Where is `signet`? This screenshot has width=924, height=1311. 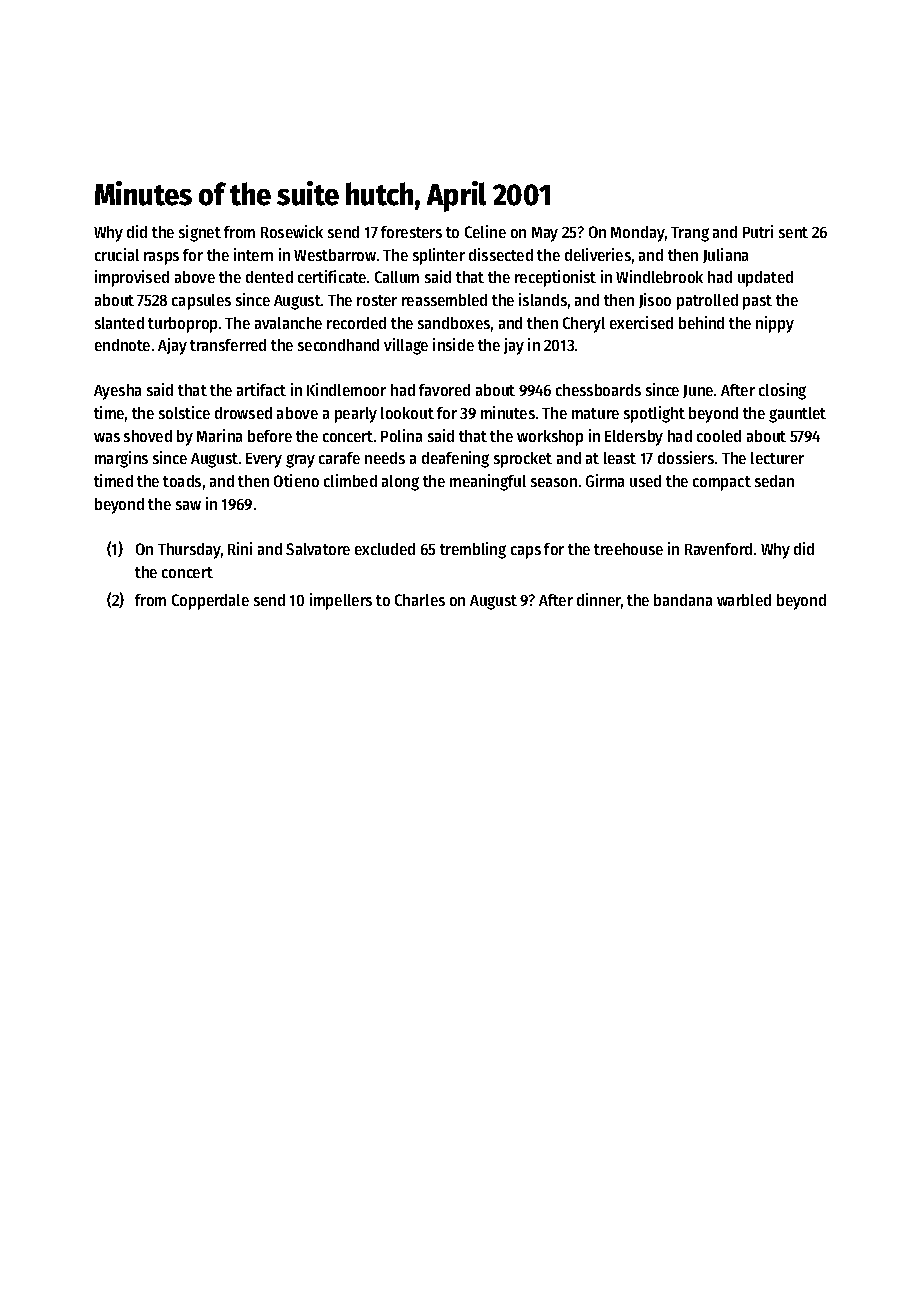 signet is located at coordinates (200, 233).
